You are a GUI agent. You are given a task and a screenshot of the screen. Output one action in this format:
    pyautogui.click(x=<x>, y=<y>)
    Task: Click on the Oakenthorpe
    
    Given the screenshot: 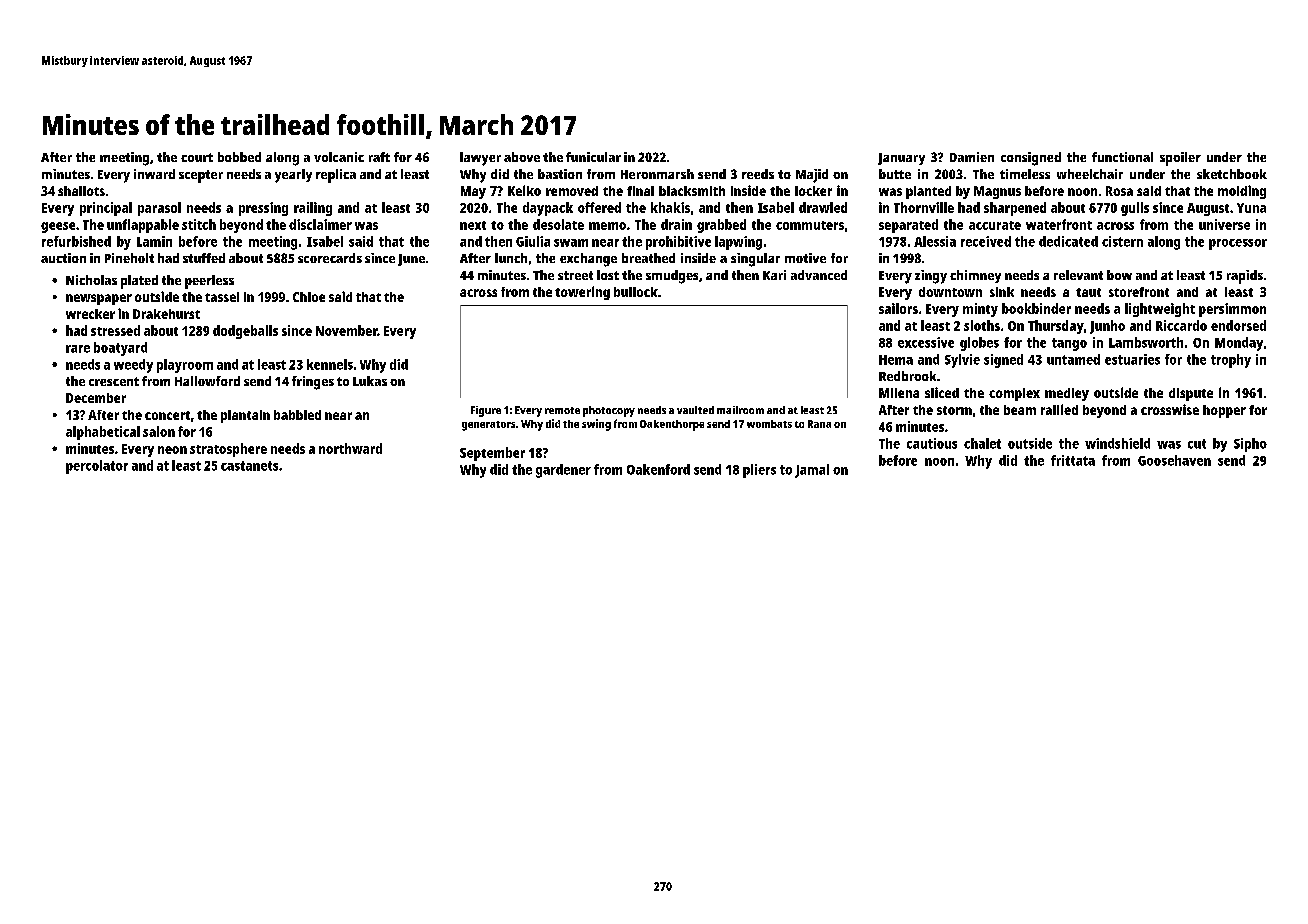 What is the action you would take?
    pyautogui.click(x=672, y=425)
